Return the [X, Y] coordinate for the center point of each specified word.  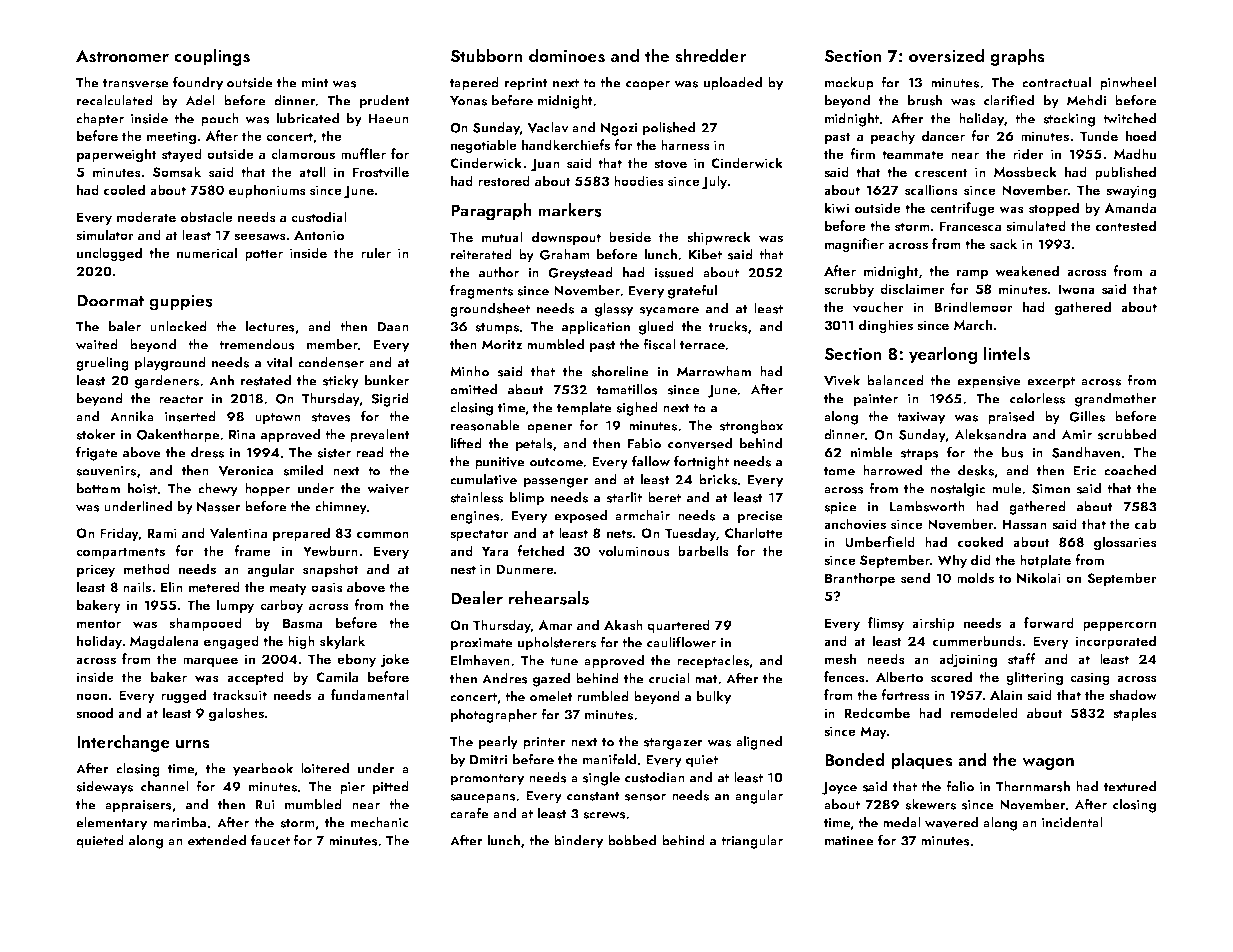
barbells [703, 551]
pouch [220, 120]
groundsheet [490, 310]
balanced [895, 380]
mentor [99, 623]
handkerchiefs [566, 145]
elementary [111, 824]
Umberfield [880, 542]
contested [1126, 226]
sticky [341, 382]
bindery [578, 842]
